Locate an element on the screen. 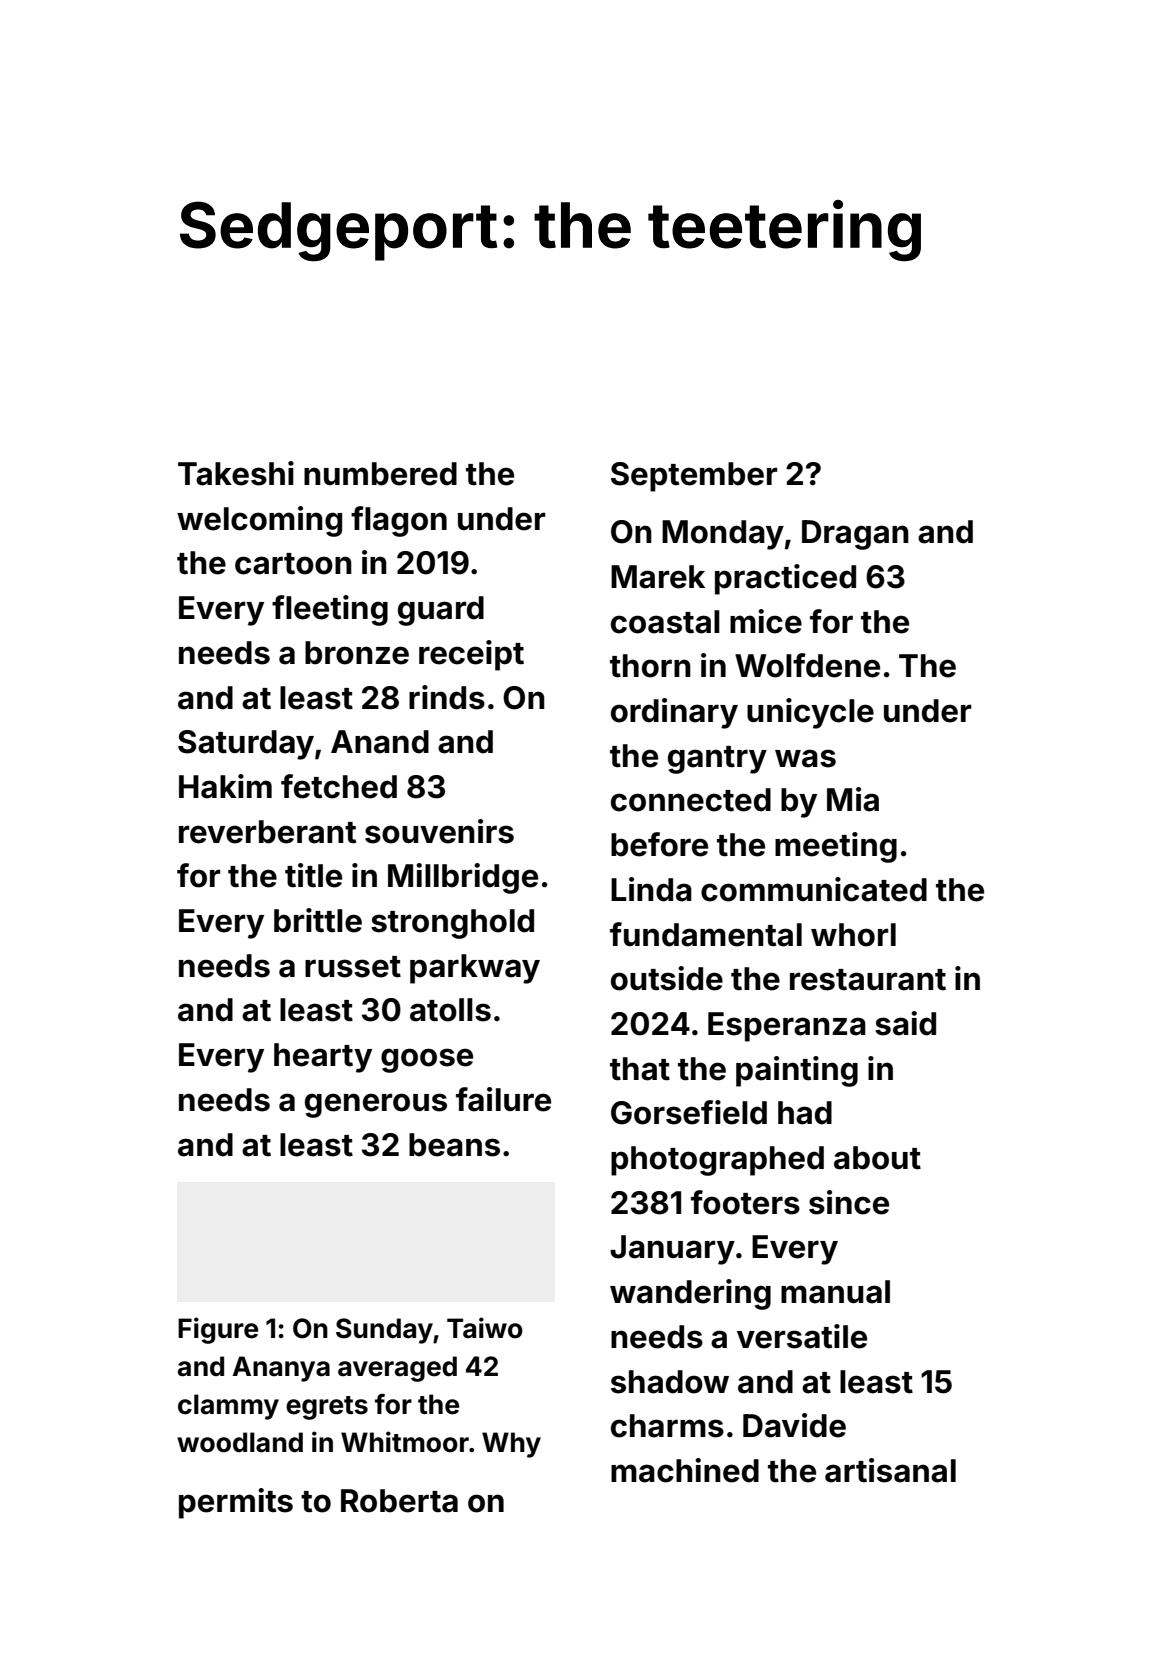 The height and width of the screenshot is (1654, 1165). Wolfdene is located at coordinates (807, 665).
